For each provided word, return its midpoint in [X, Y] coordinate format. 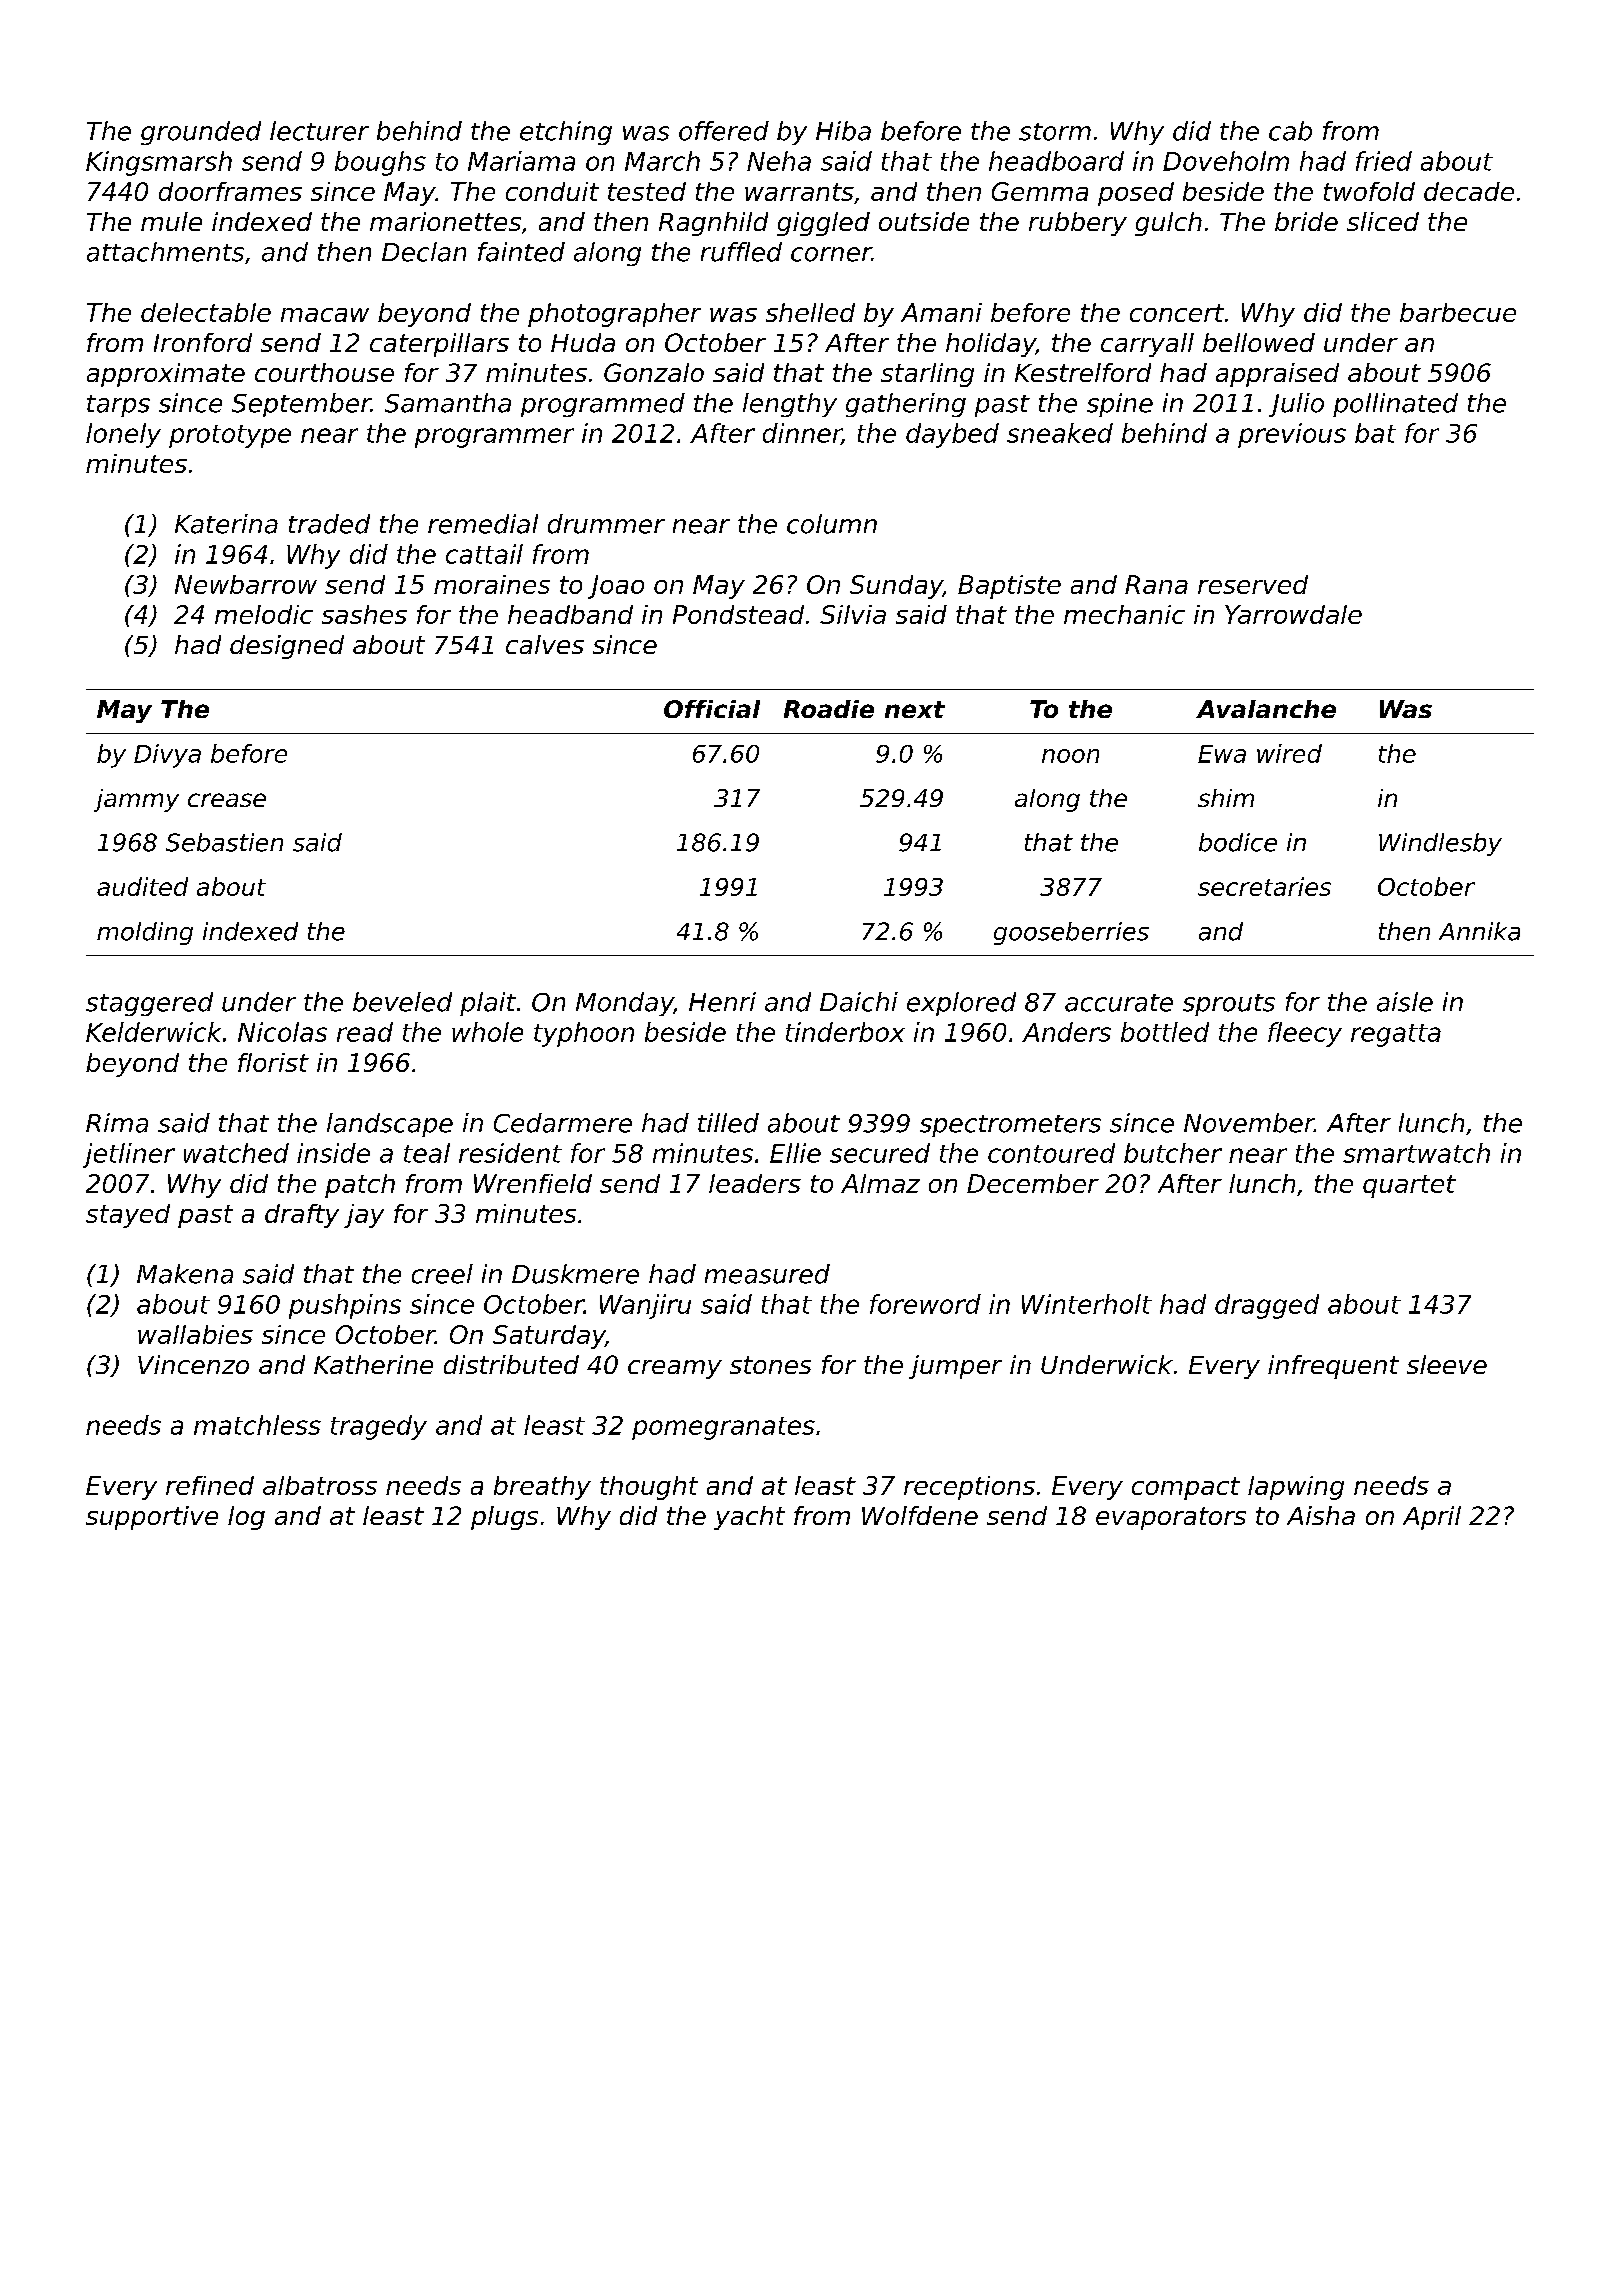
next [915, 709]
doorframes [230, 191]
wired [1289, 753]
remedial [483, 524]
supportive [152, 1518]
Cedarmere [563, 1123]
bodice [1238, 842]
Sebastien [224, 842]
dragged [1267, 1306]
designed [287, 647]
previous [1292, 435]
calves [545, 644]
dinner [802, 434]
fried [1384, 161]
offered [724, 131]
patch [360, 1186]
